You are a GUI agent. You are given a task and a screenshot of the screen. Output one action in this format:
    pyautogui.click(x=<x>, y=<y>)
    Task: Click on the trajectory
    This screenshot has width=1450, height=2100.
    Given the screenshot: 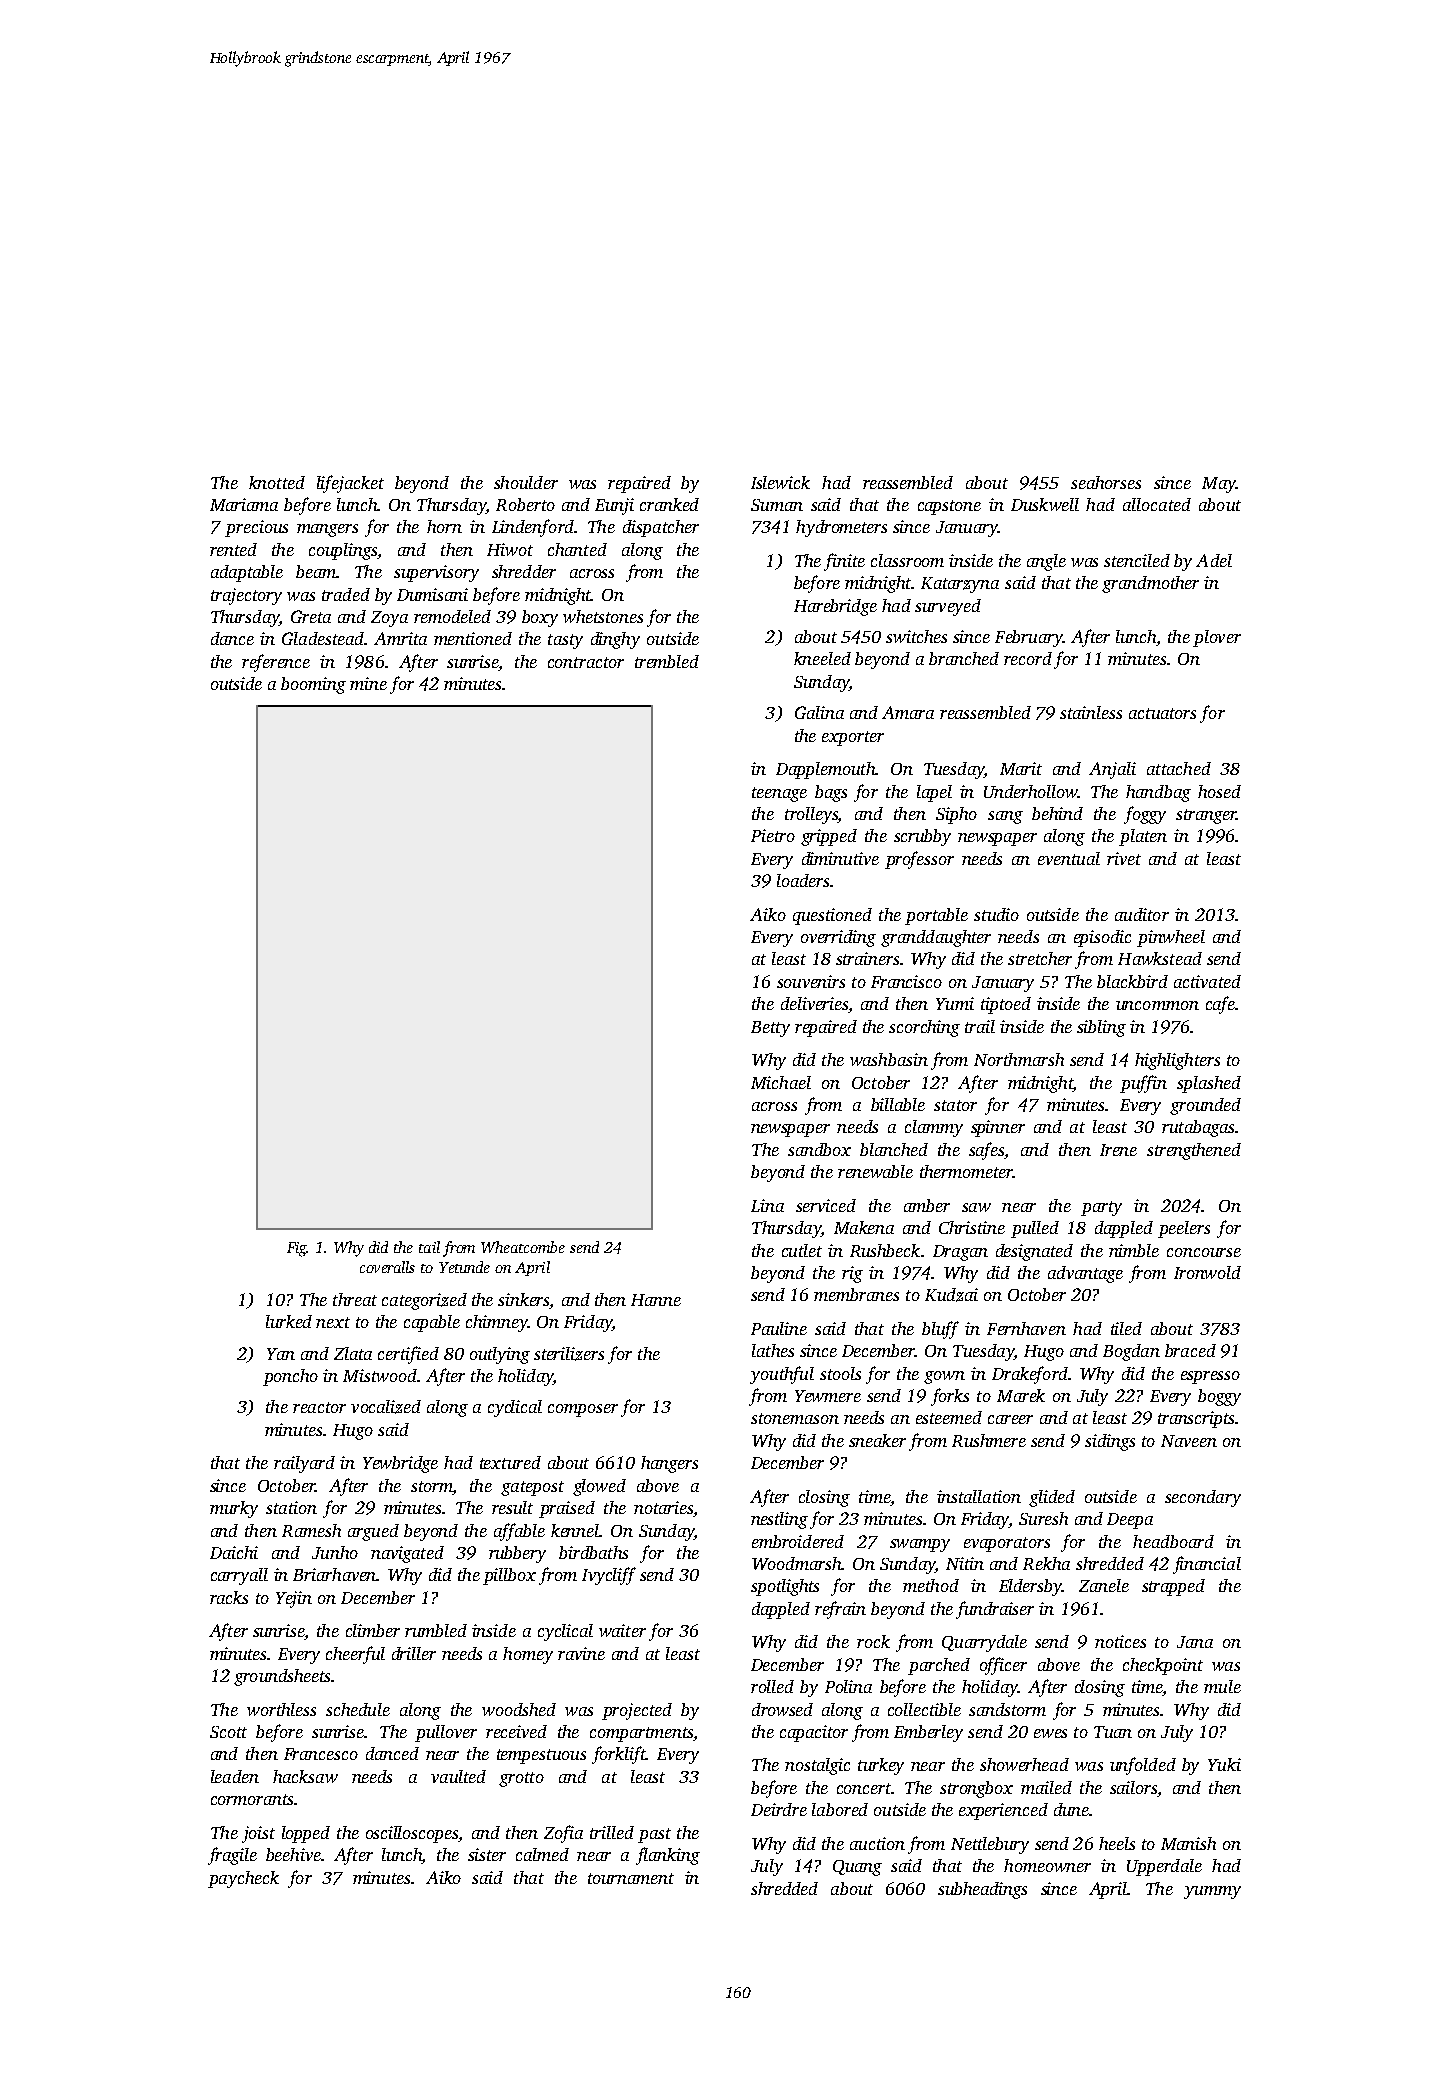 What is the action you would take?
    pyautogui.click(x=246, y=596)
